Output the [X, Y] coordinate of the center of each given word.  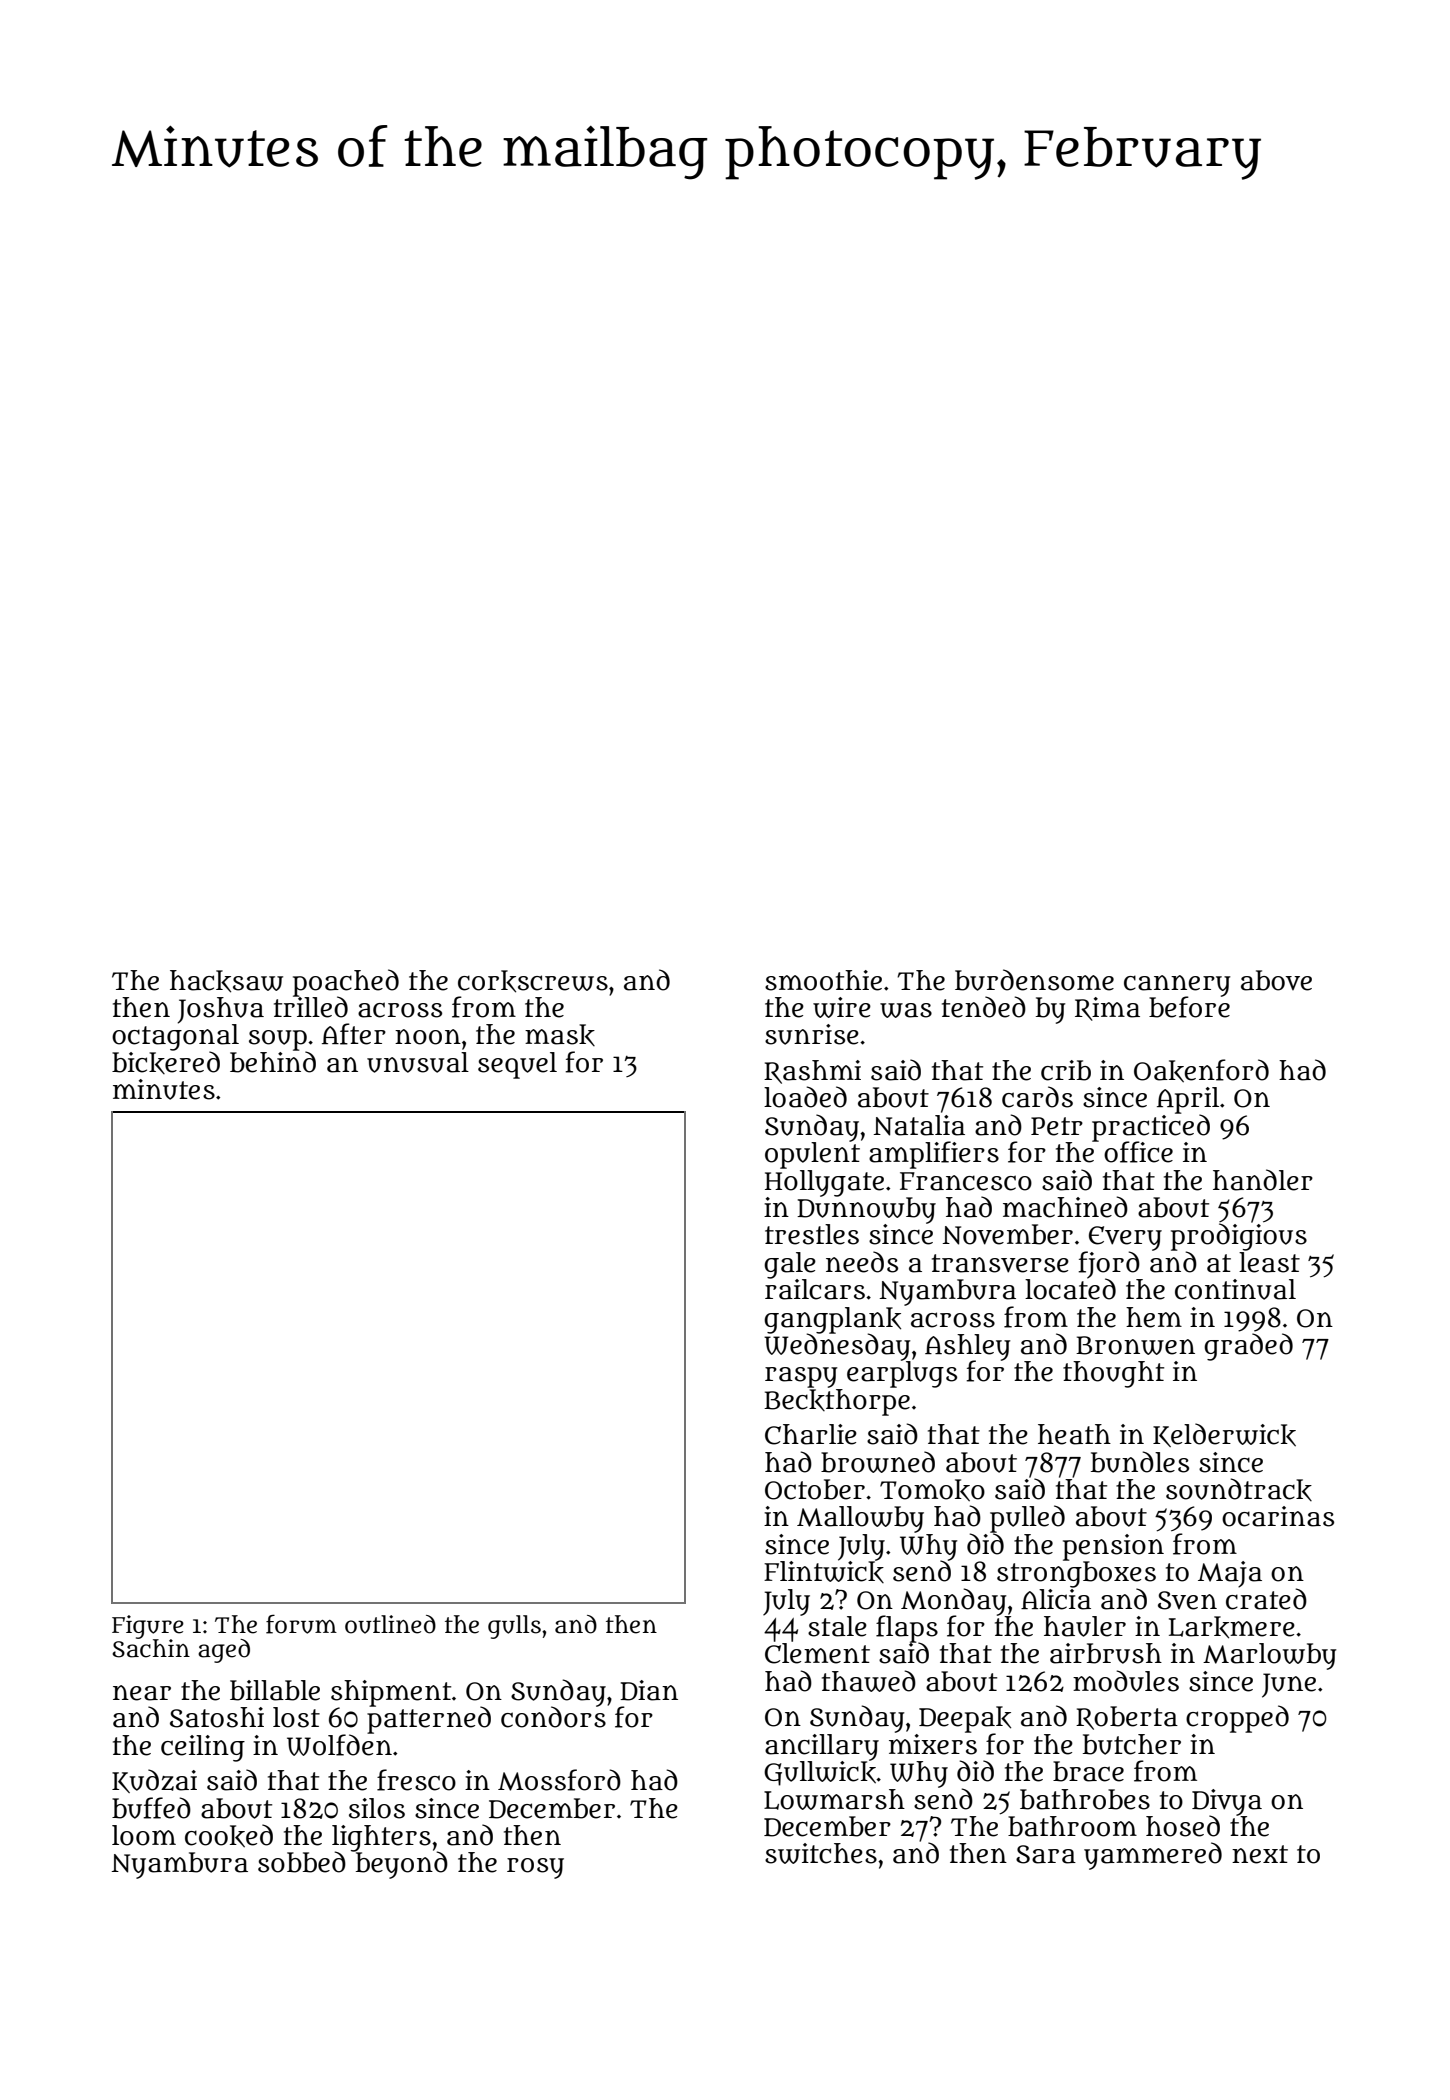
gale [790, 1265]
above [1276, 980]
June [1289, 1685]
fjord [1109, 1264]
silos [377, 1808]
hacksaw [226, 981]
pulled [1027, 1519]
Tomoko [932, 1490]
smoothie [823, 980]
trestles [812, 1234]
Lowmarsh [834, 1799]
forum [301, 1624]
